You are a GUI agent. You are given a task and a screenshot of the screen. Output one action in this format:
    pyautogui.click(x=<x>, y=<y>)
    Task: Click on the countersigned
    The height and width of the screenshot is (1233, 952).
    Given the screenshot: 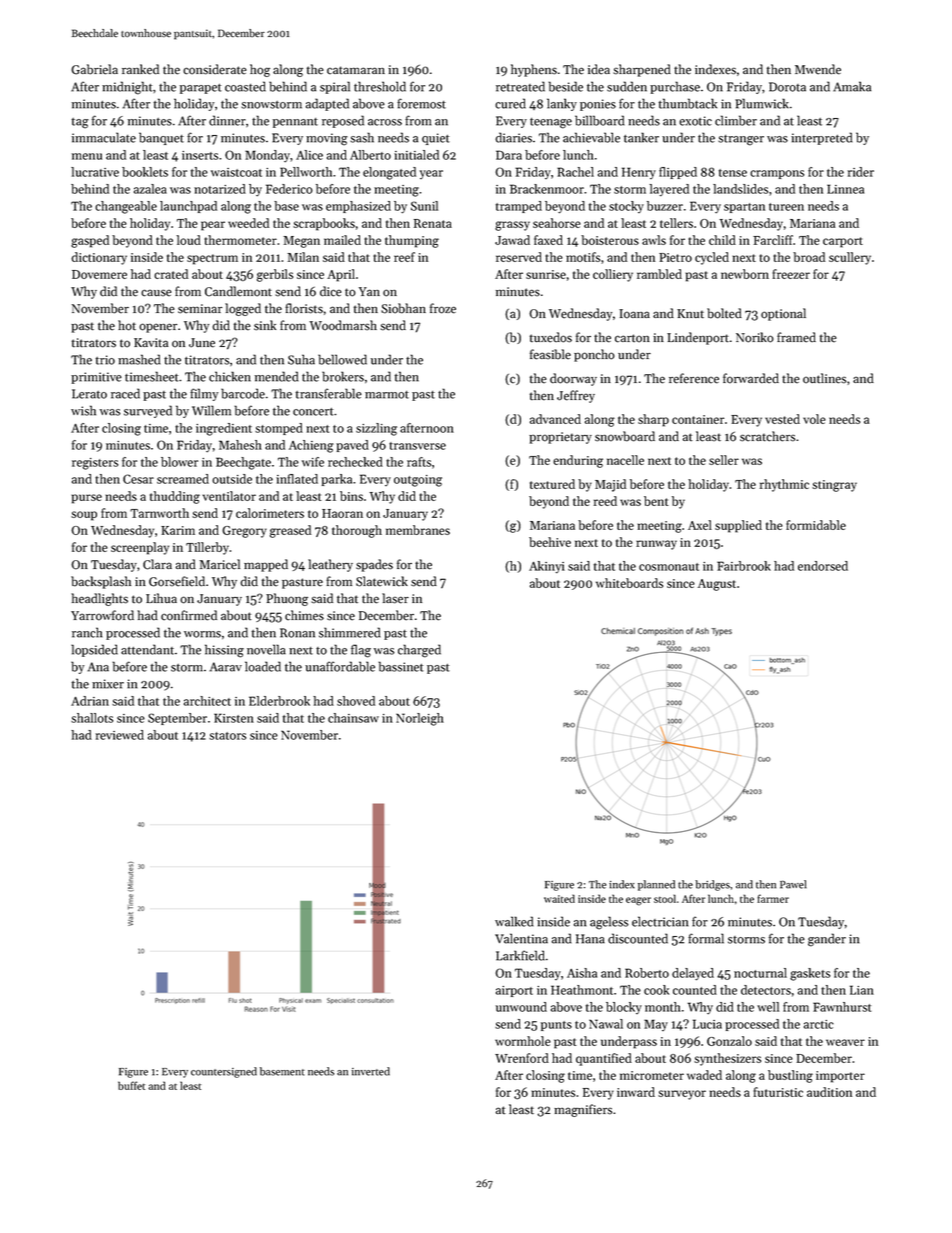 What is the action you would take?
    pyautogui.click(x=224, y=1072)
